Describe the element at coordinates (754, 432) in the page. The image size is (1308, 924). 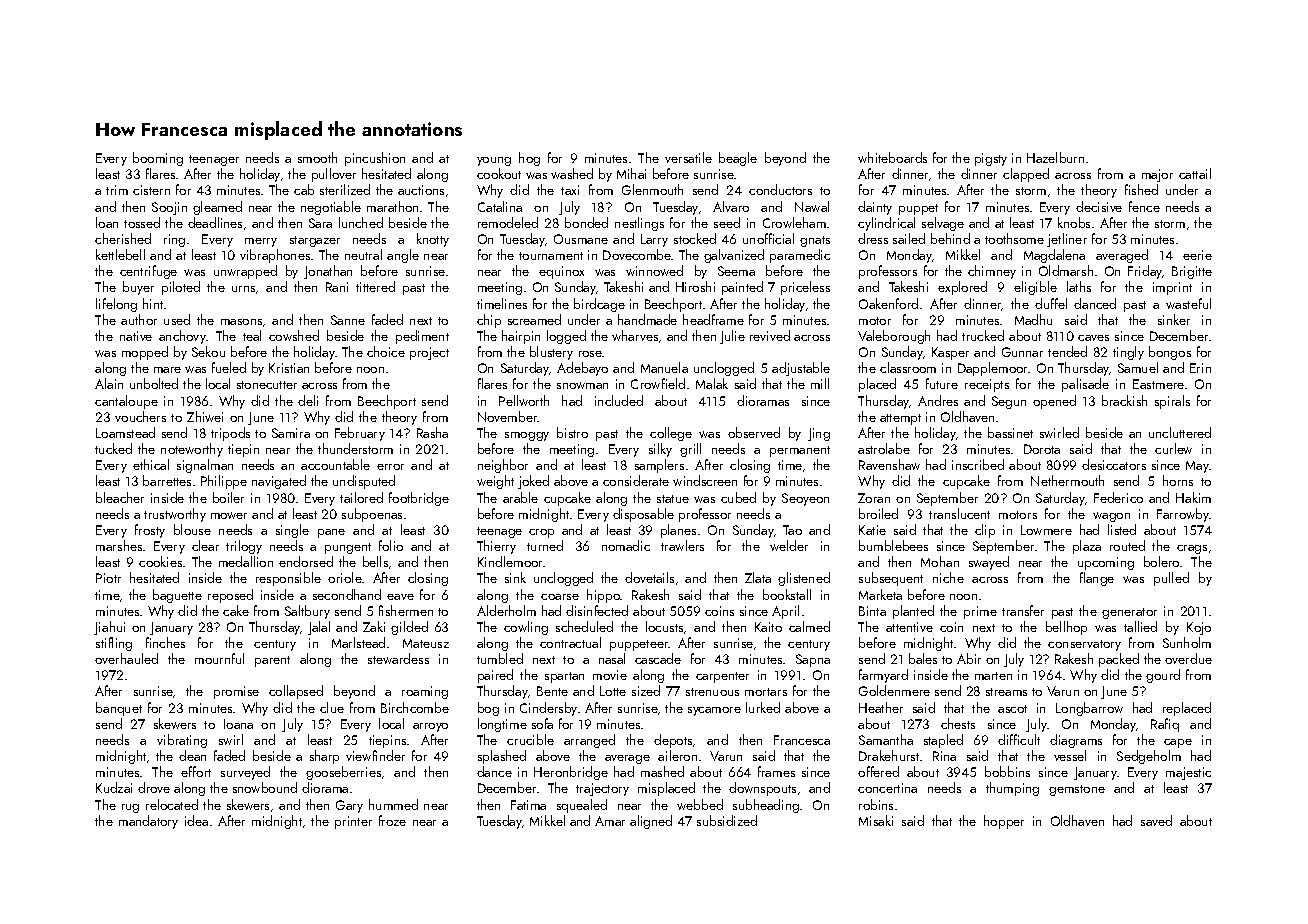
I see `observed` at that location.
